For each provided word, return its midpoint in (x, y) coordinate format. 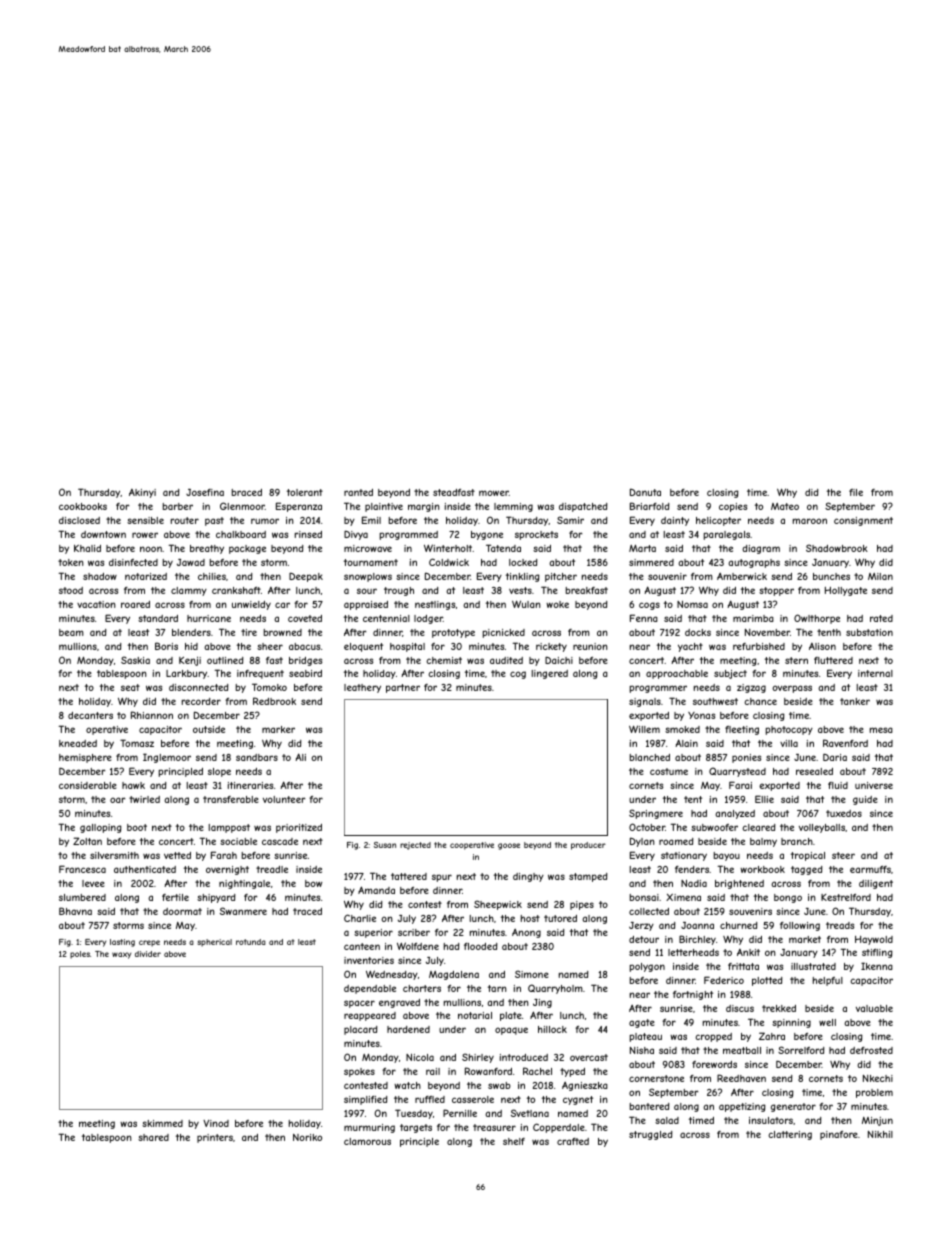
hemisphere (85, 758)
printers (215, 1138)
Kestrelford (846, 897)
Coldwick (449, 562)
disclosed (79, 520)
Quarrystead (737, 772)
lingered (550, 674)
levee (93, 883)
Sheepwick (498, 905)
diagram (761, 549)
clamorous (367, 1141)
